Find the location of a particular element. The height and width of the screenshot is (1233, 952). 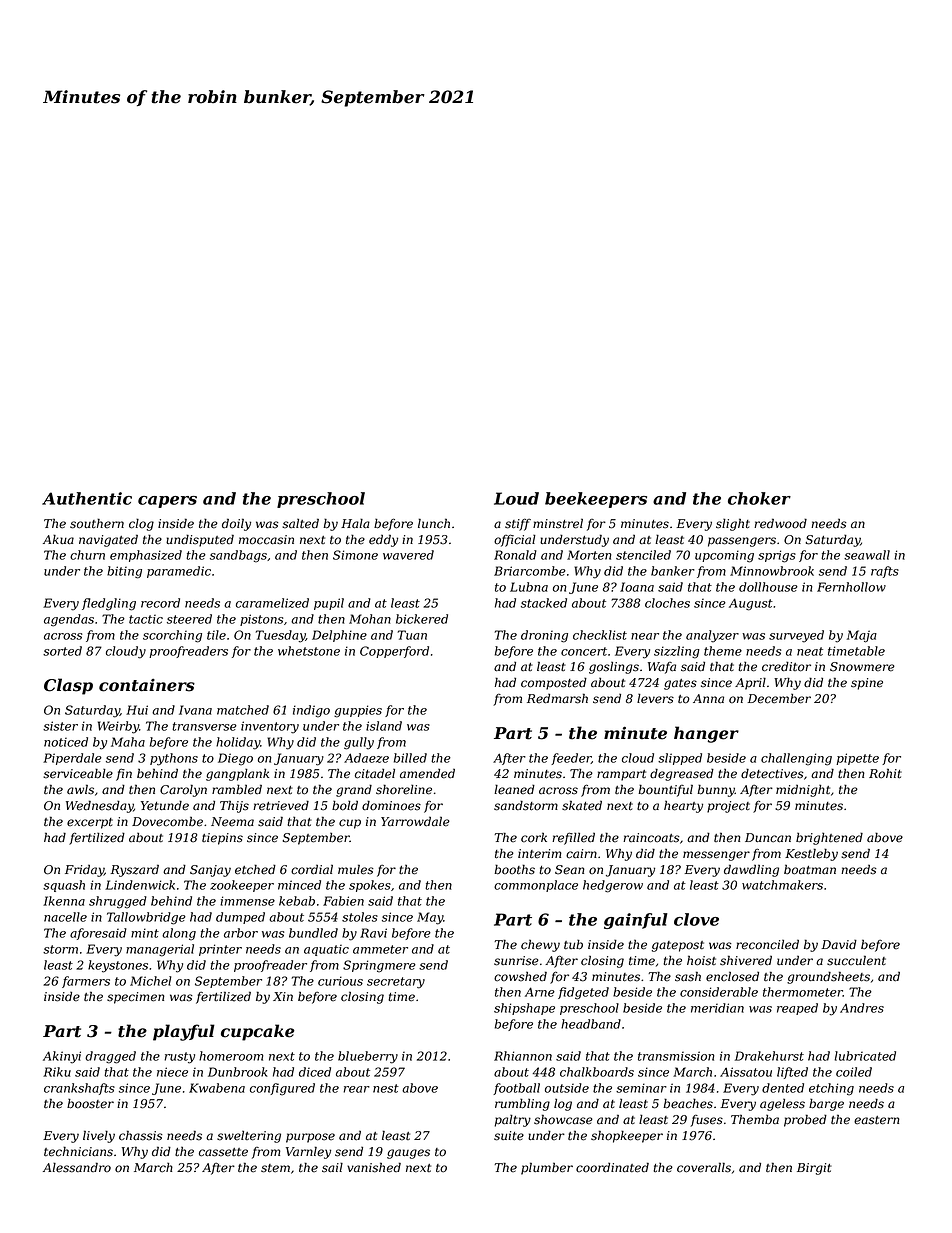

May is located at coordinates (430, 918).
